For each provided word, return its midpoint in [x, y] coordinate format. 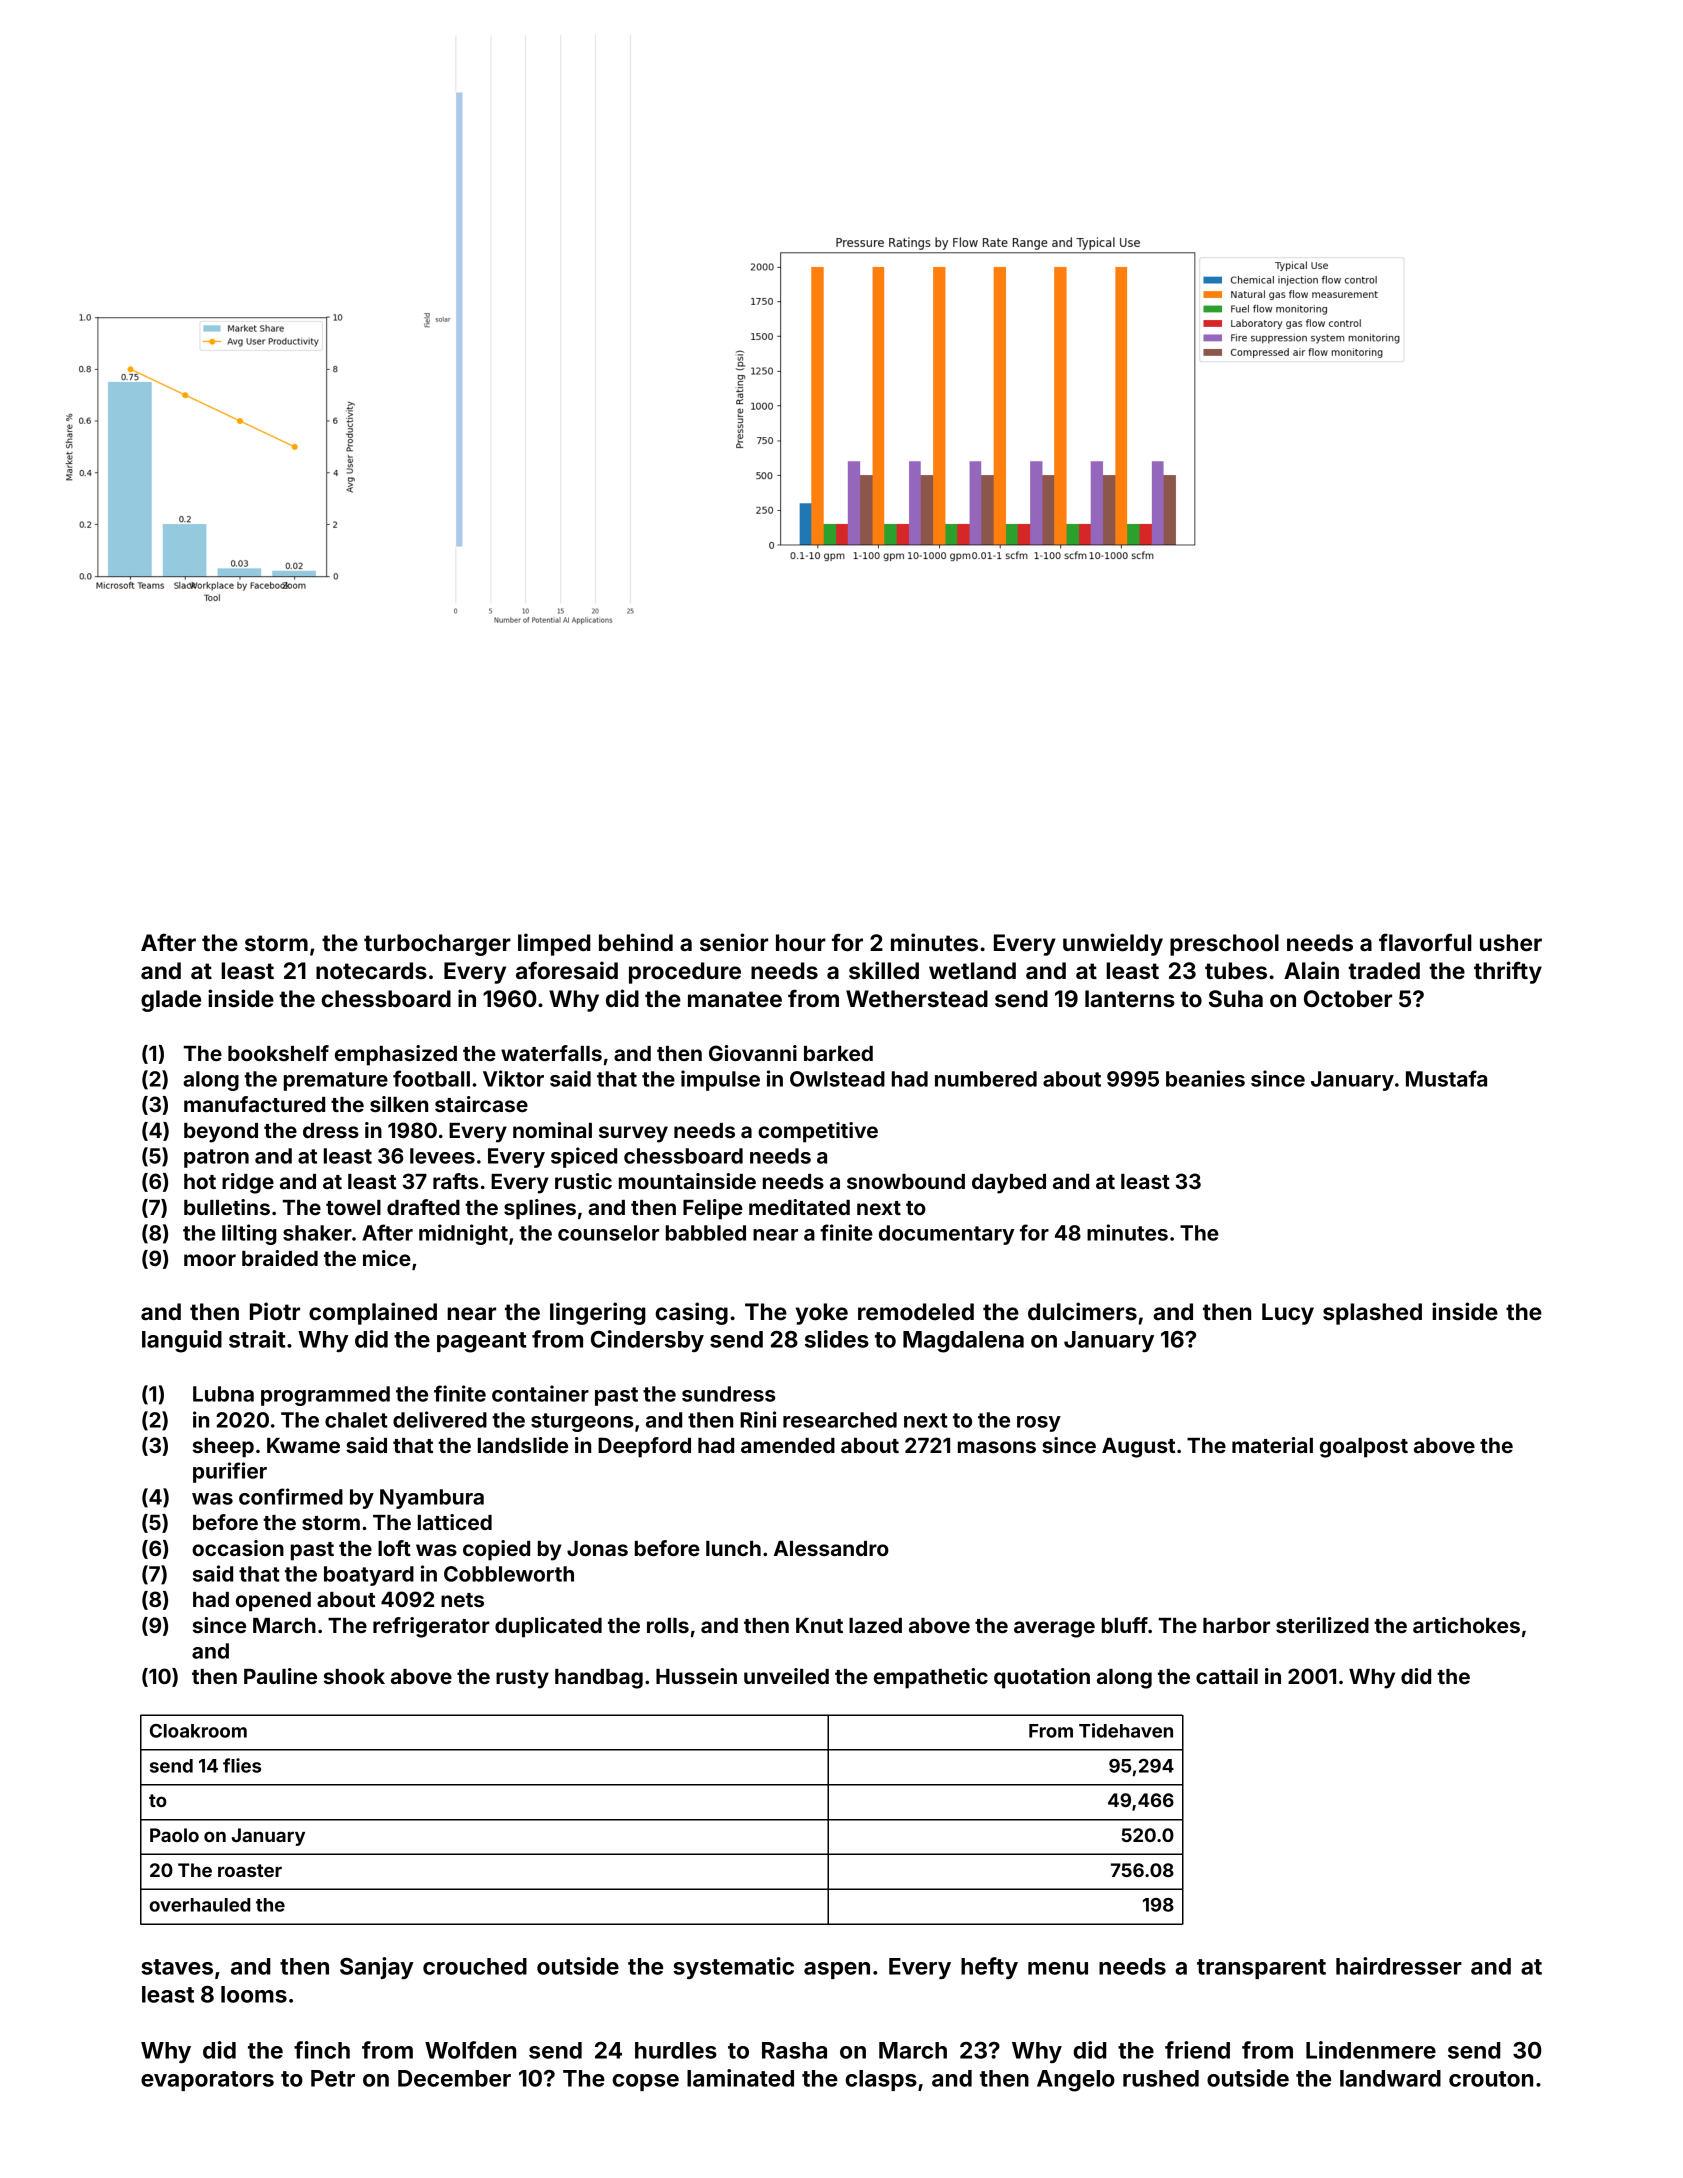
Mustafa [1446, 1078]
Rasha [794, 2050]
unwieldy [1113, 944]
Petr [333, 2078]
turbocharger [437, 945]
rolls [668, 1625]
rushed [1161, 2078]
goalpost [1364, 1448]
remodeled [916, 1311]
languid [182, 1341]
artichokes [1466, 1625]
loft [394, 1548]
